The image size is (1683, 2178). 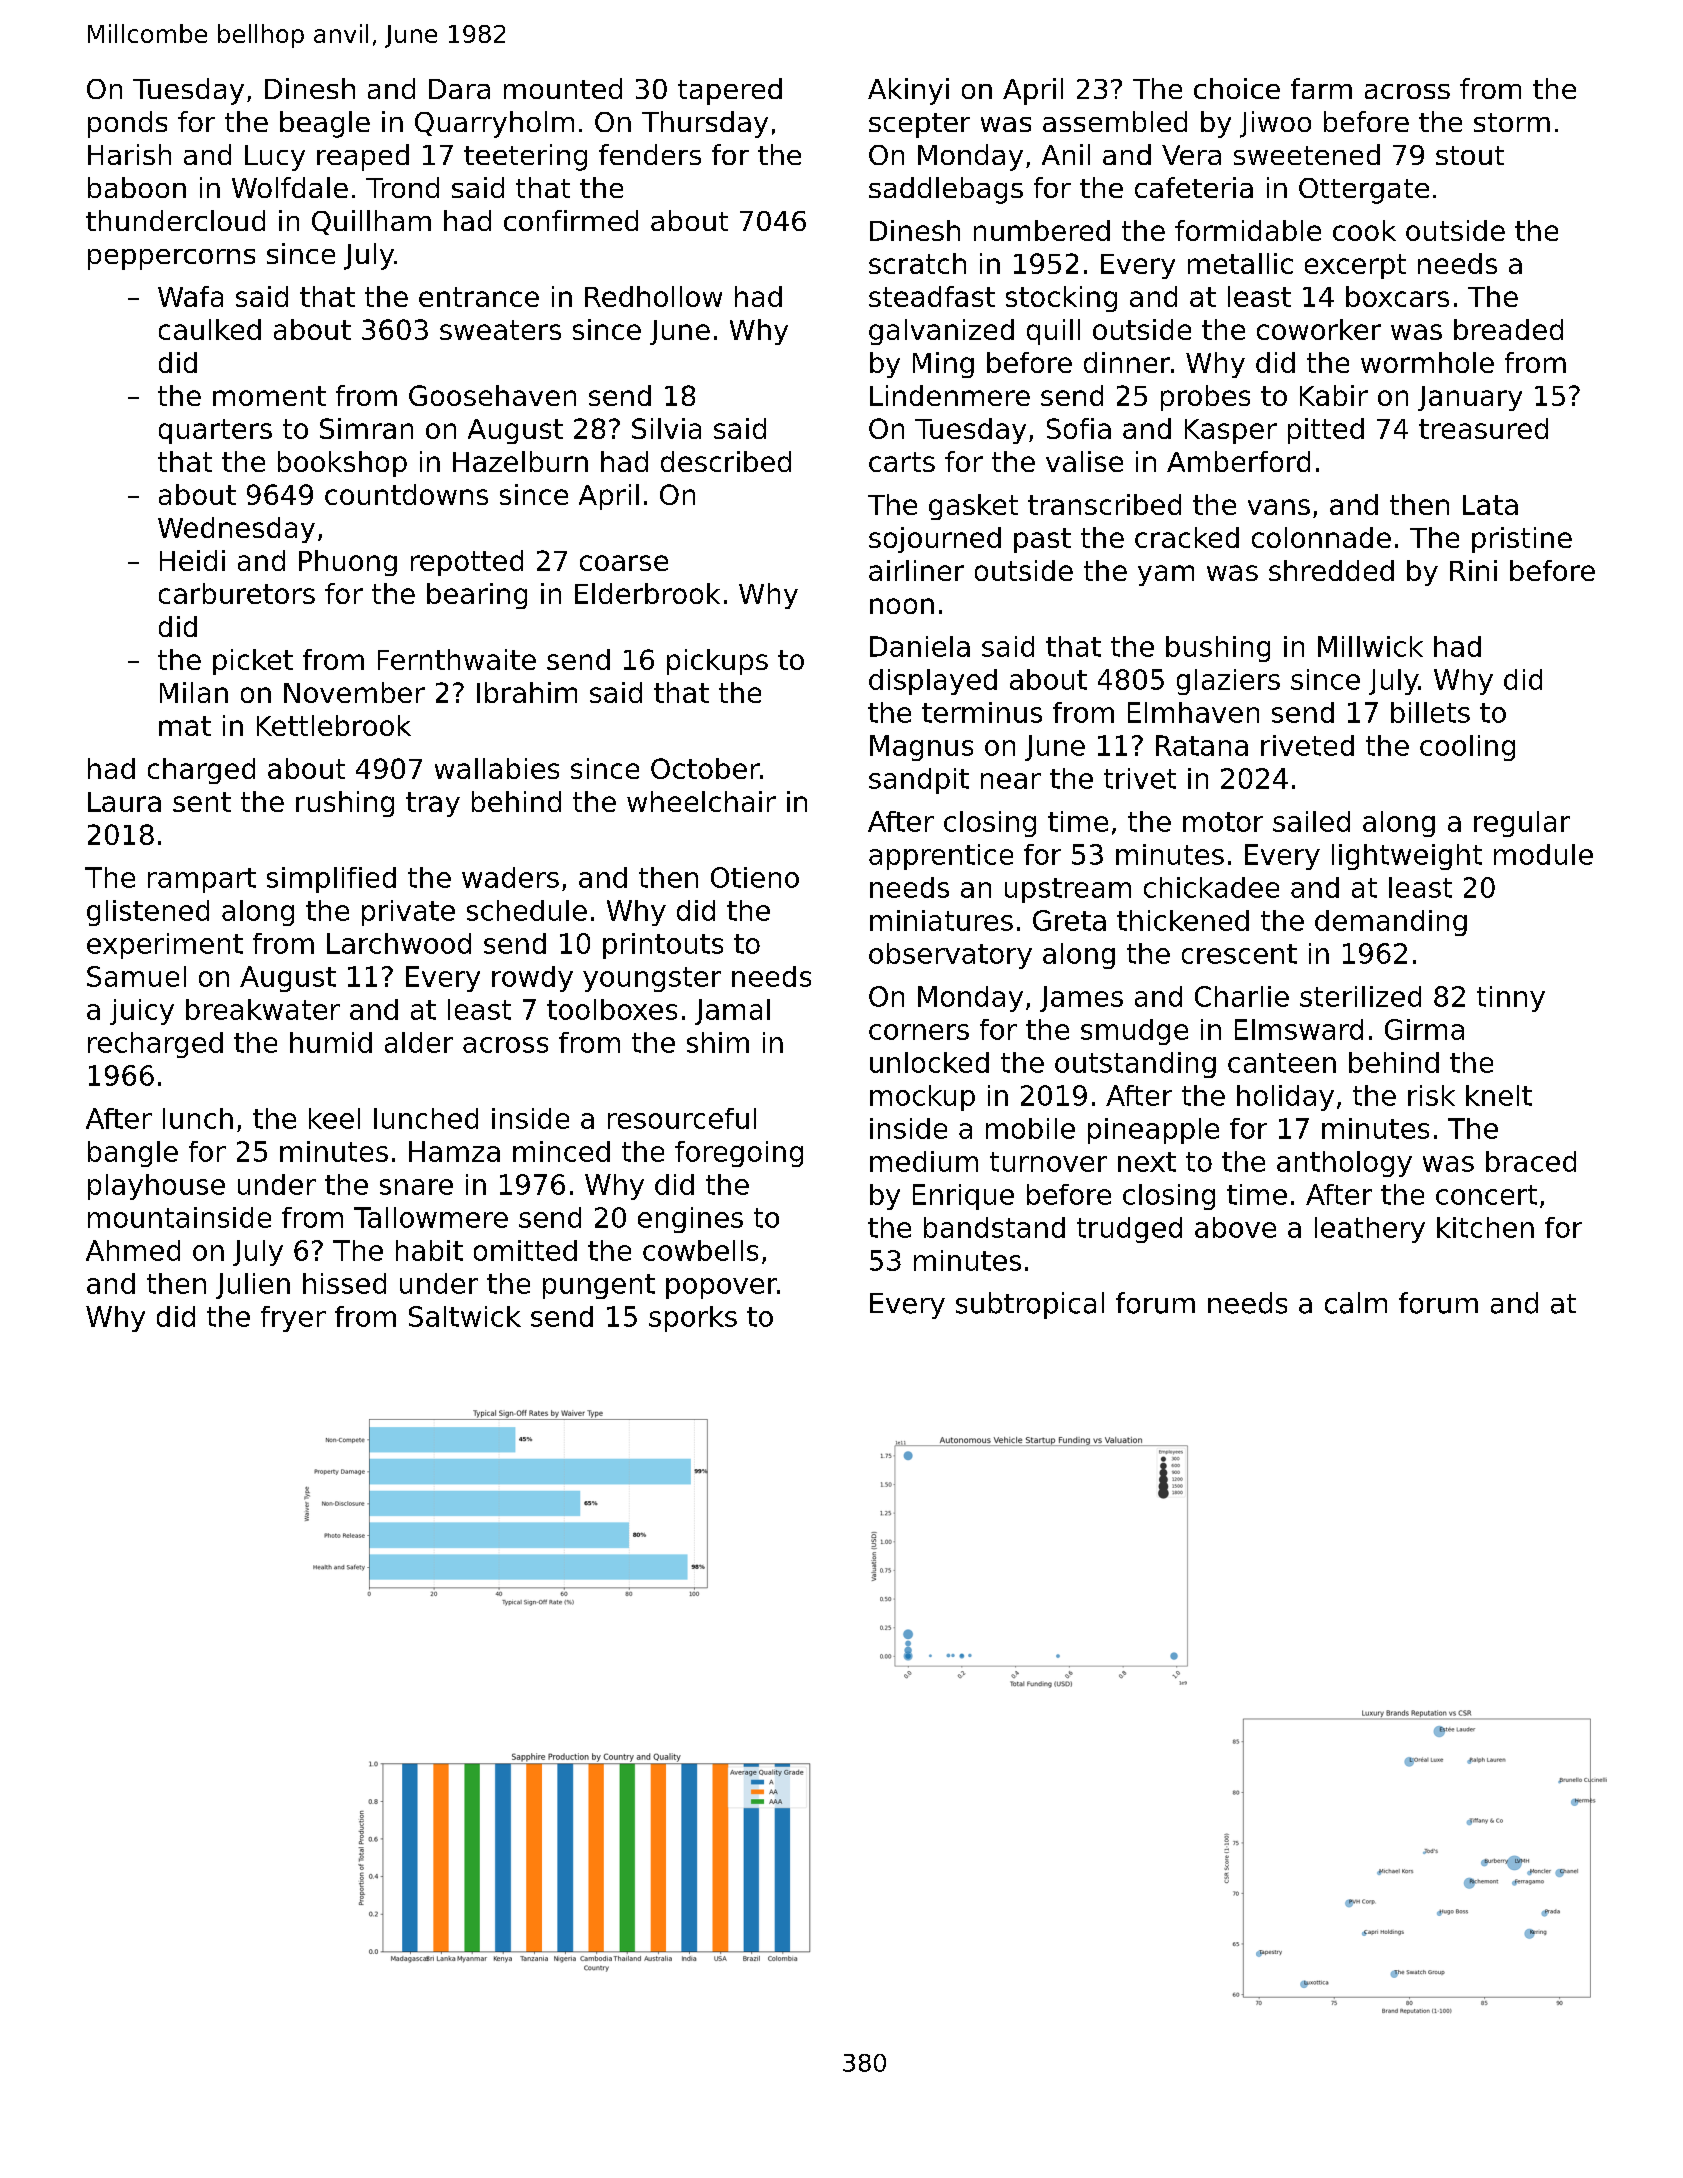 What do you see at coordinates (1512, 122) in the screenshot?
I see `storm` at bounding box center [1512, 122].
